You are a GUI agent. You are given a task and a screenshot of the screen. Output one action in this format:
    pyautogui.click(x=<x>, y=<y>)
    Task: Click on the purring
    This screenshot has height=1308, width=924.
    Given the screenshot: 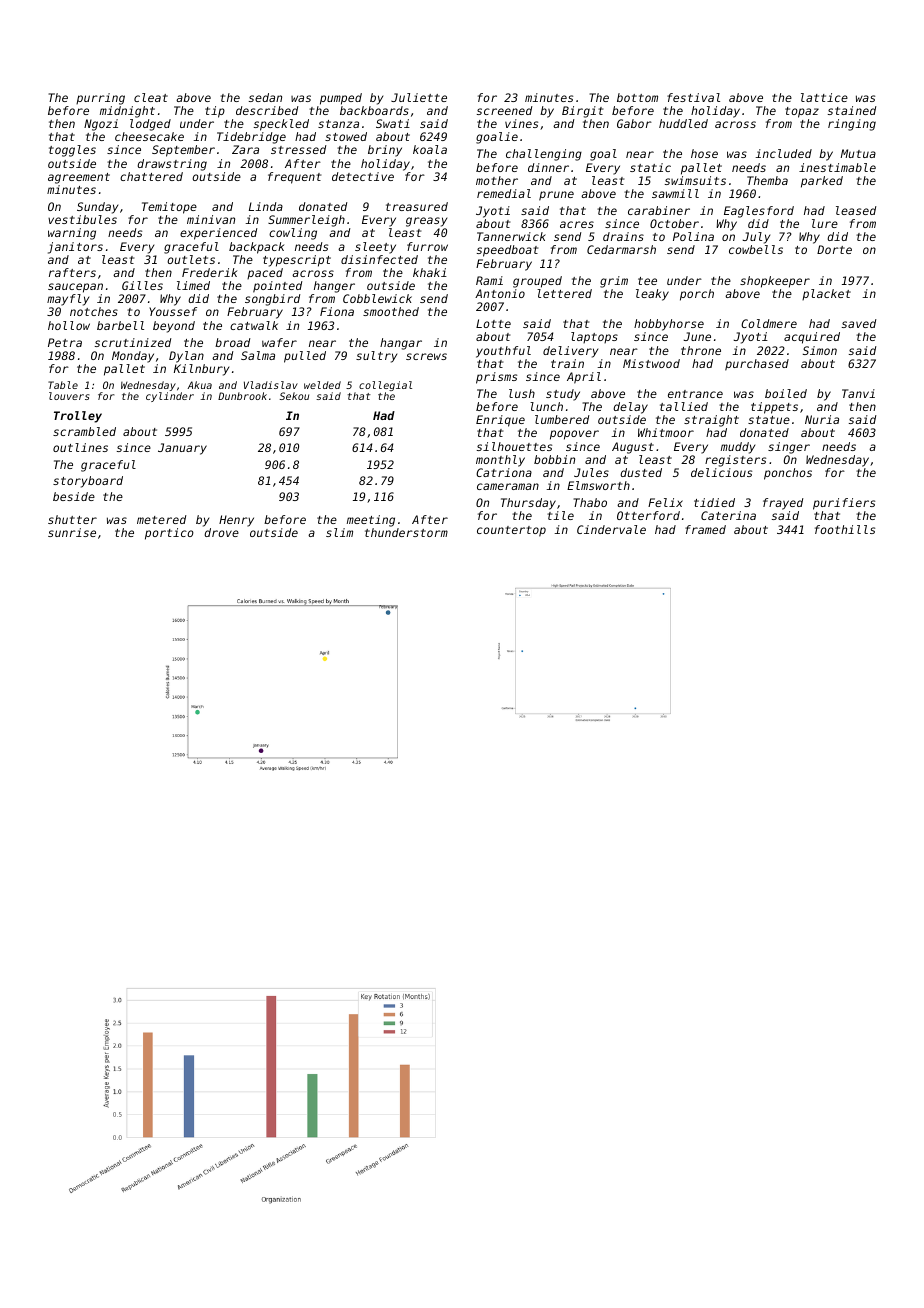 What is the action you would take?
    pyautogui.click(x=100, y=99)
